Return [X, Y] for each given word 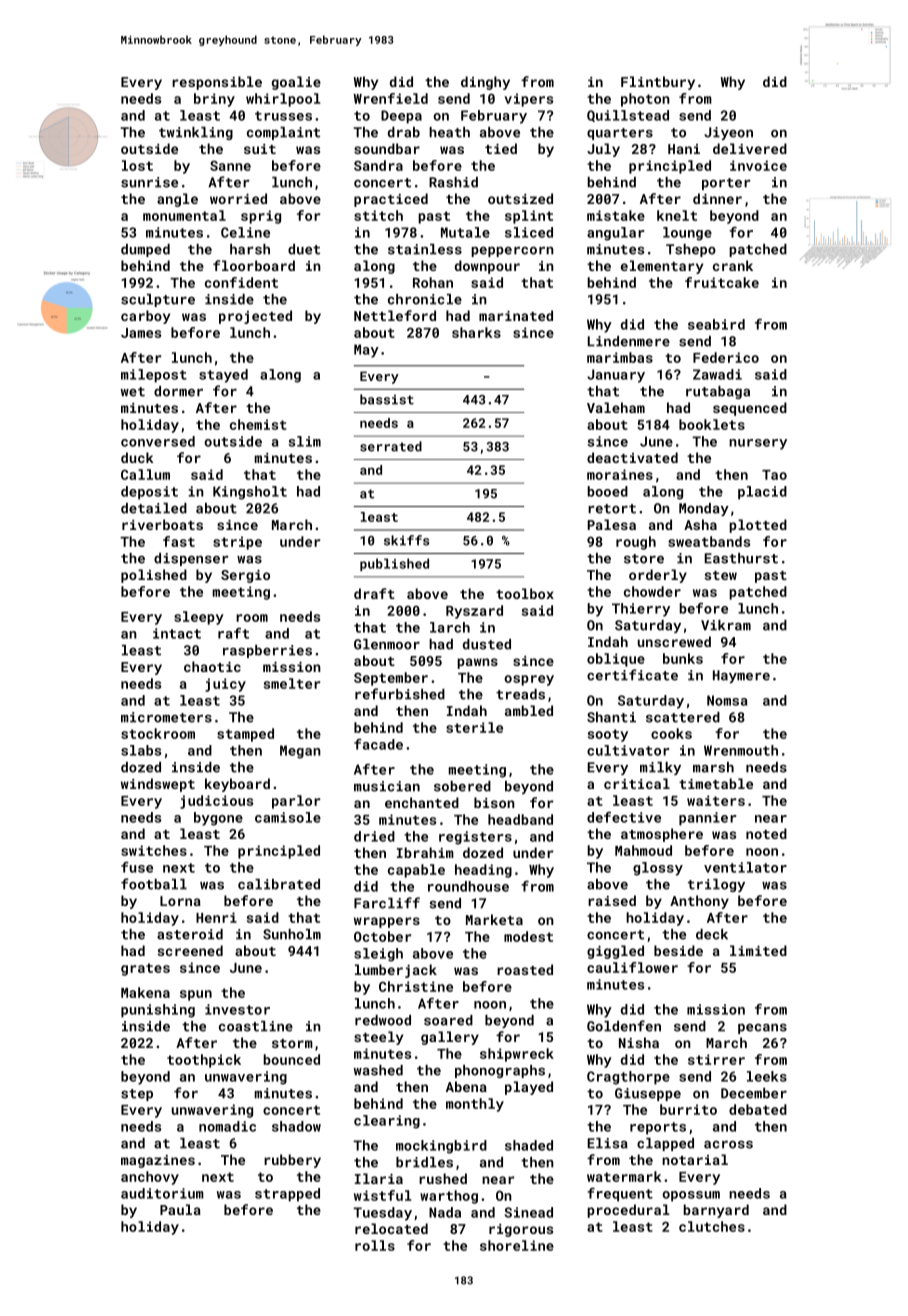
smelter [292, 683]
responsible [217, 83]
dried [374, 836]
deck [712, 934]
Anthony [699, 902]
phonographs [500, 1071]
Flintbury [658, 83]
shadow [296, 1126]
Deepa [401, 117]
